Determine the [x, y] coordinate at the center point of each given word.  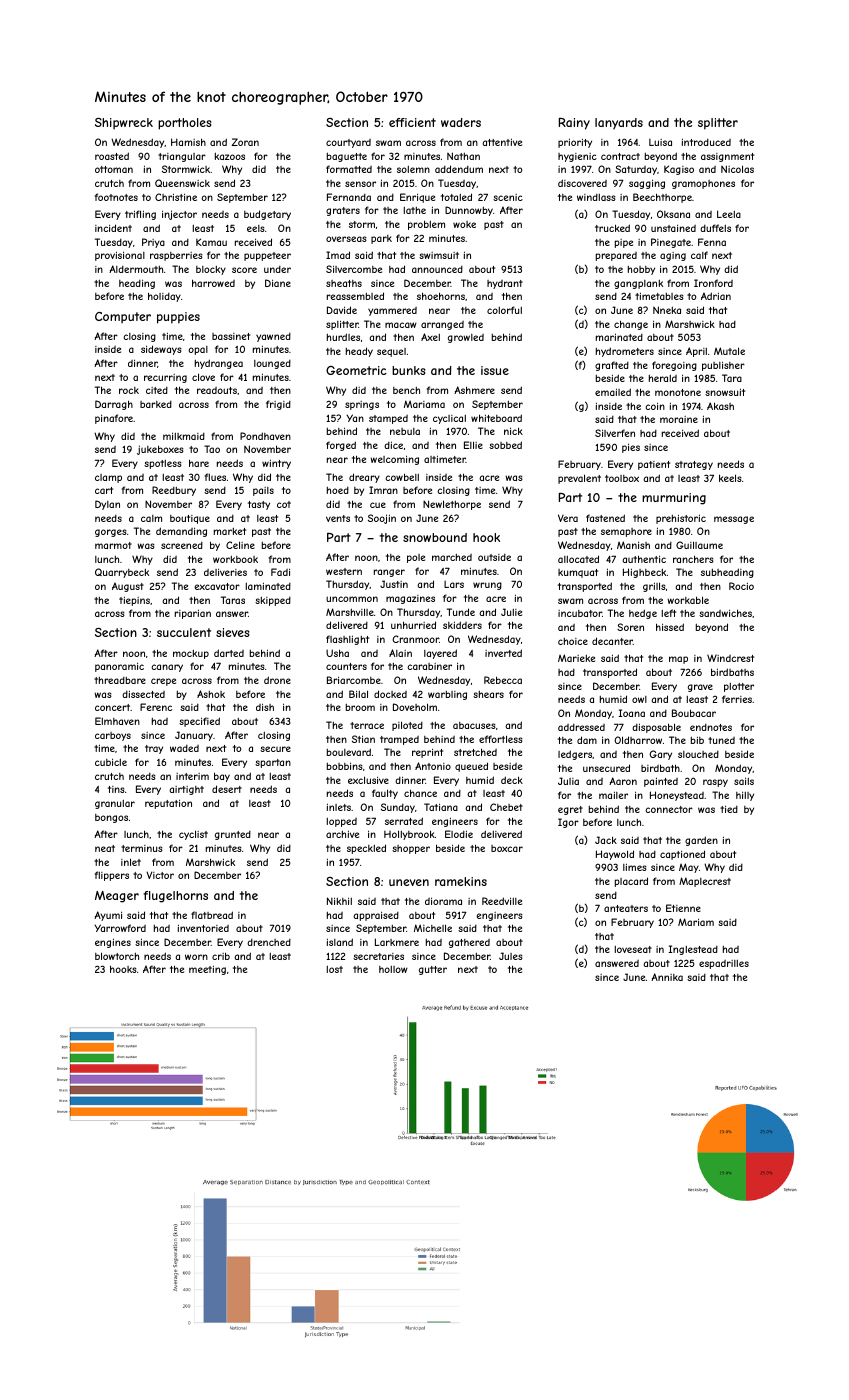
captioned [682, 855]
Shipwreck [124, 124]
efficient [412, 122]
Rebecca [503, 680]
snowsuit [725, 392]
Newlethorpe [452, 505]
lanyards [619, 124]
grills [654, 587]
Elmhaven [117, 721]
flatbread [212, 915]
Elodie [459, 834]
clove [203, 377]
